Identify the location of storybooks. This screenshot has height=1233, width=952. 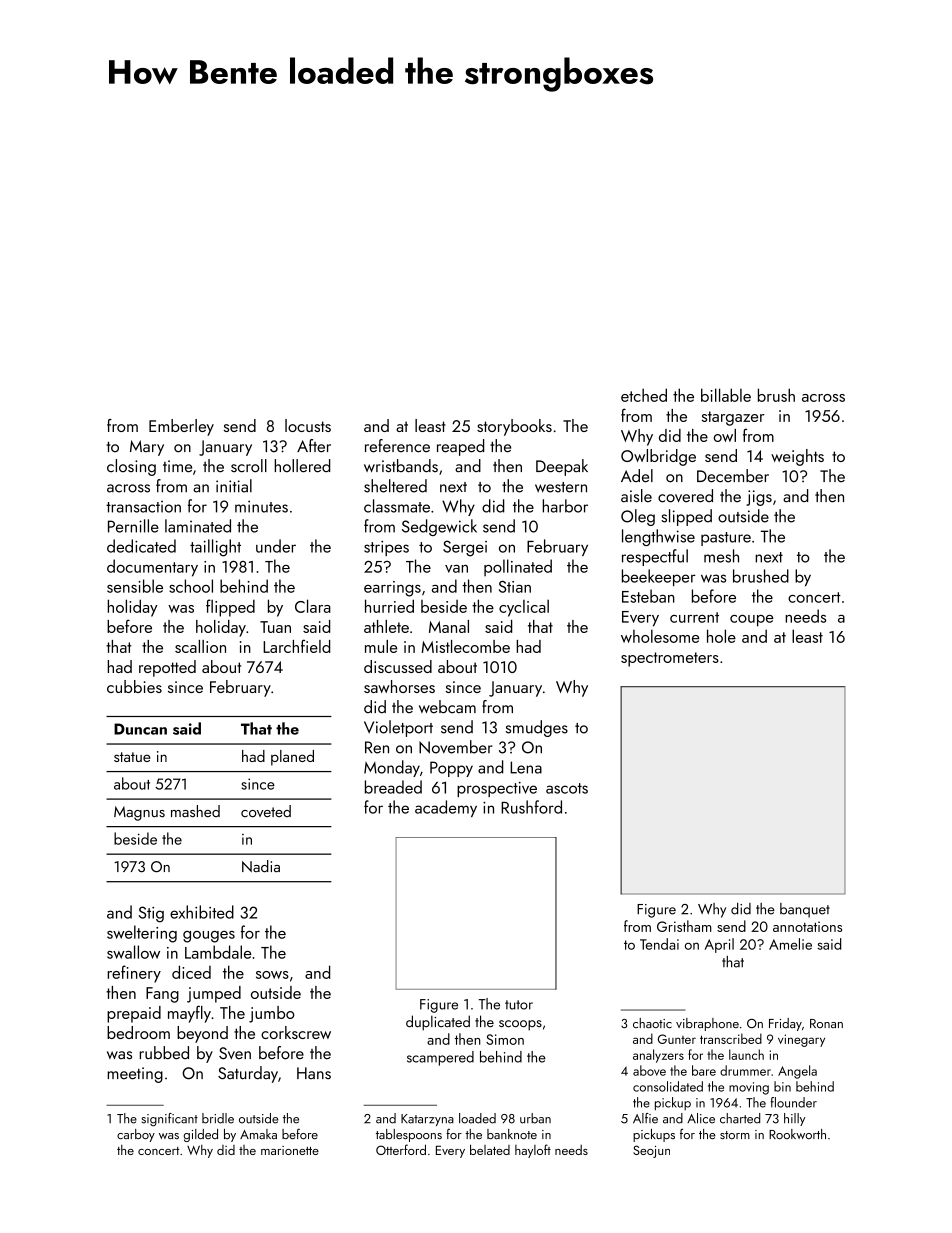
(514, 427).
